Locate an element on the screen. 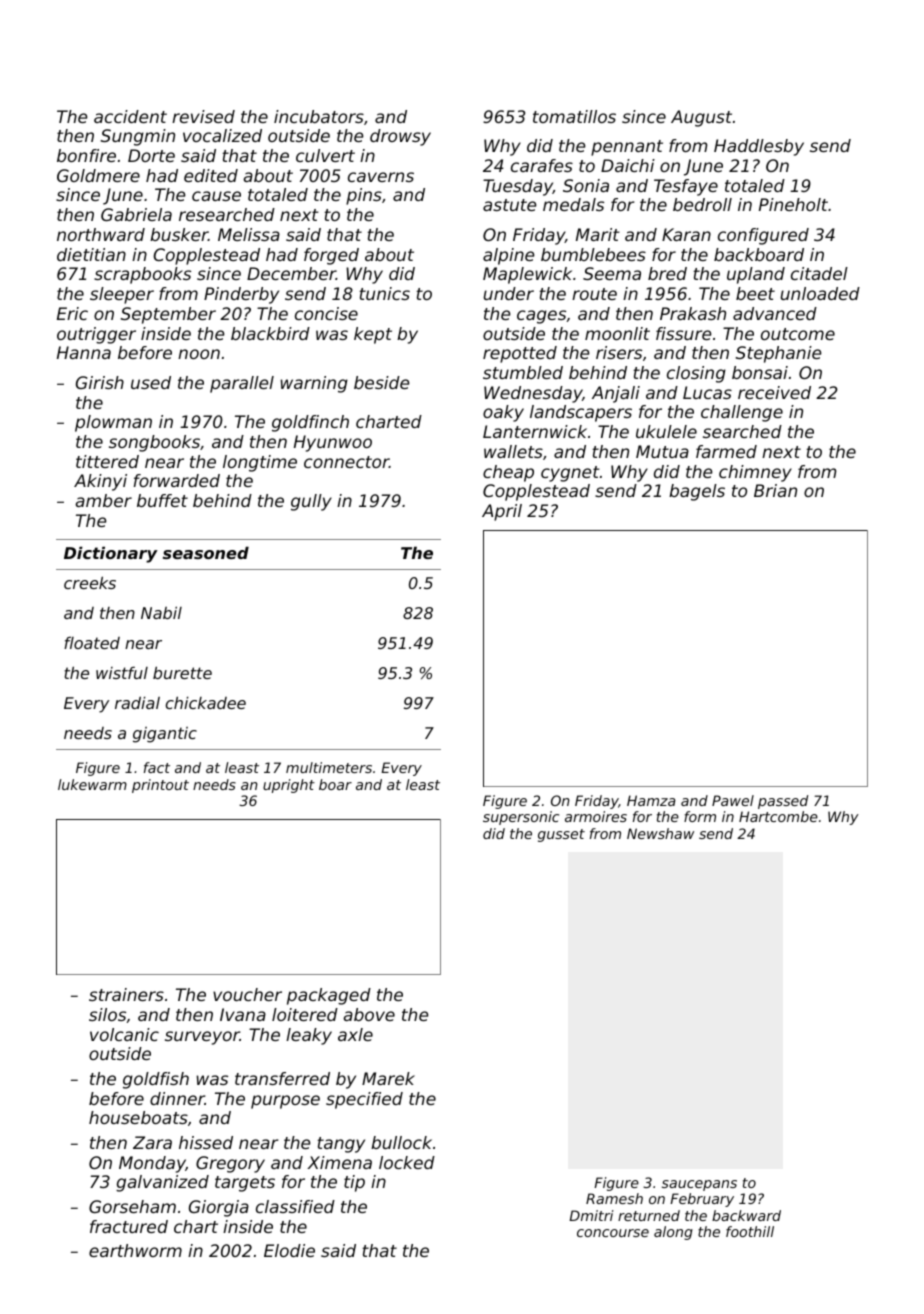  busker is located at coordinates (179, 234).
